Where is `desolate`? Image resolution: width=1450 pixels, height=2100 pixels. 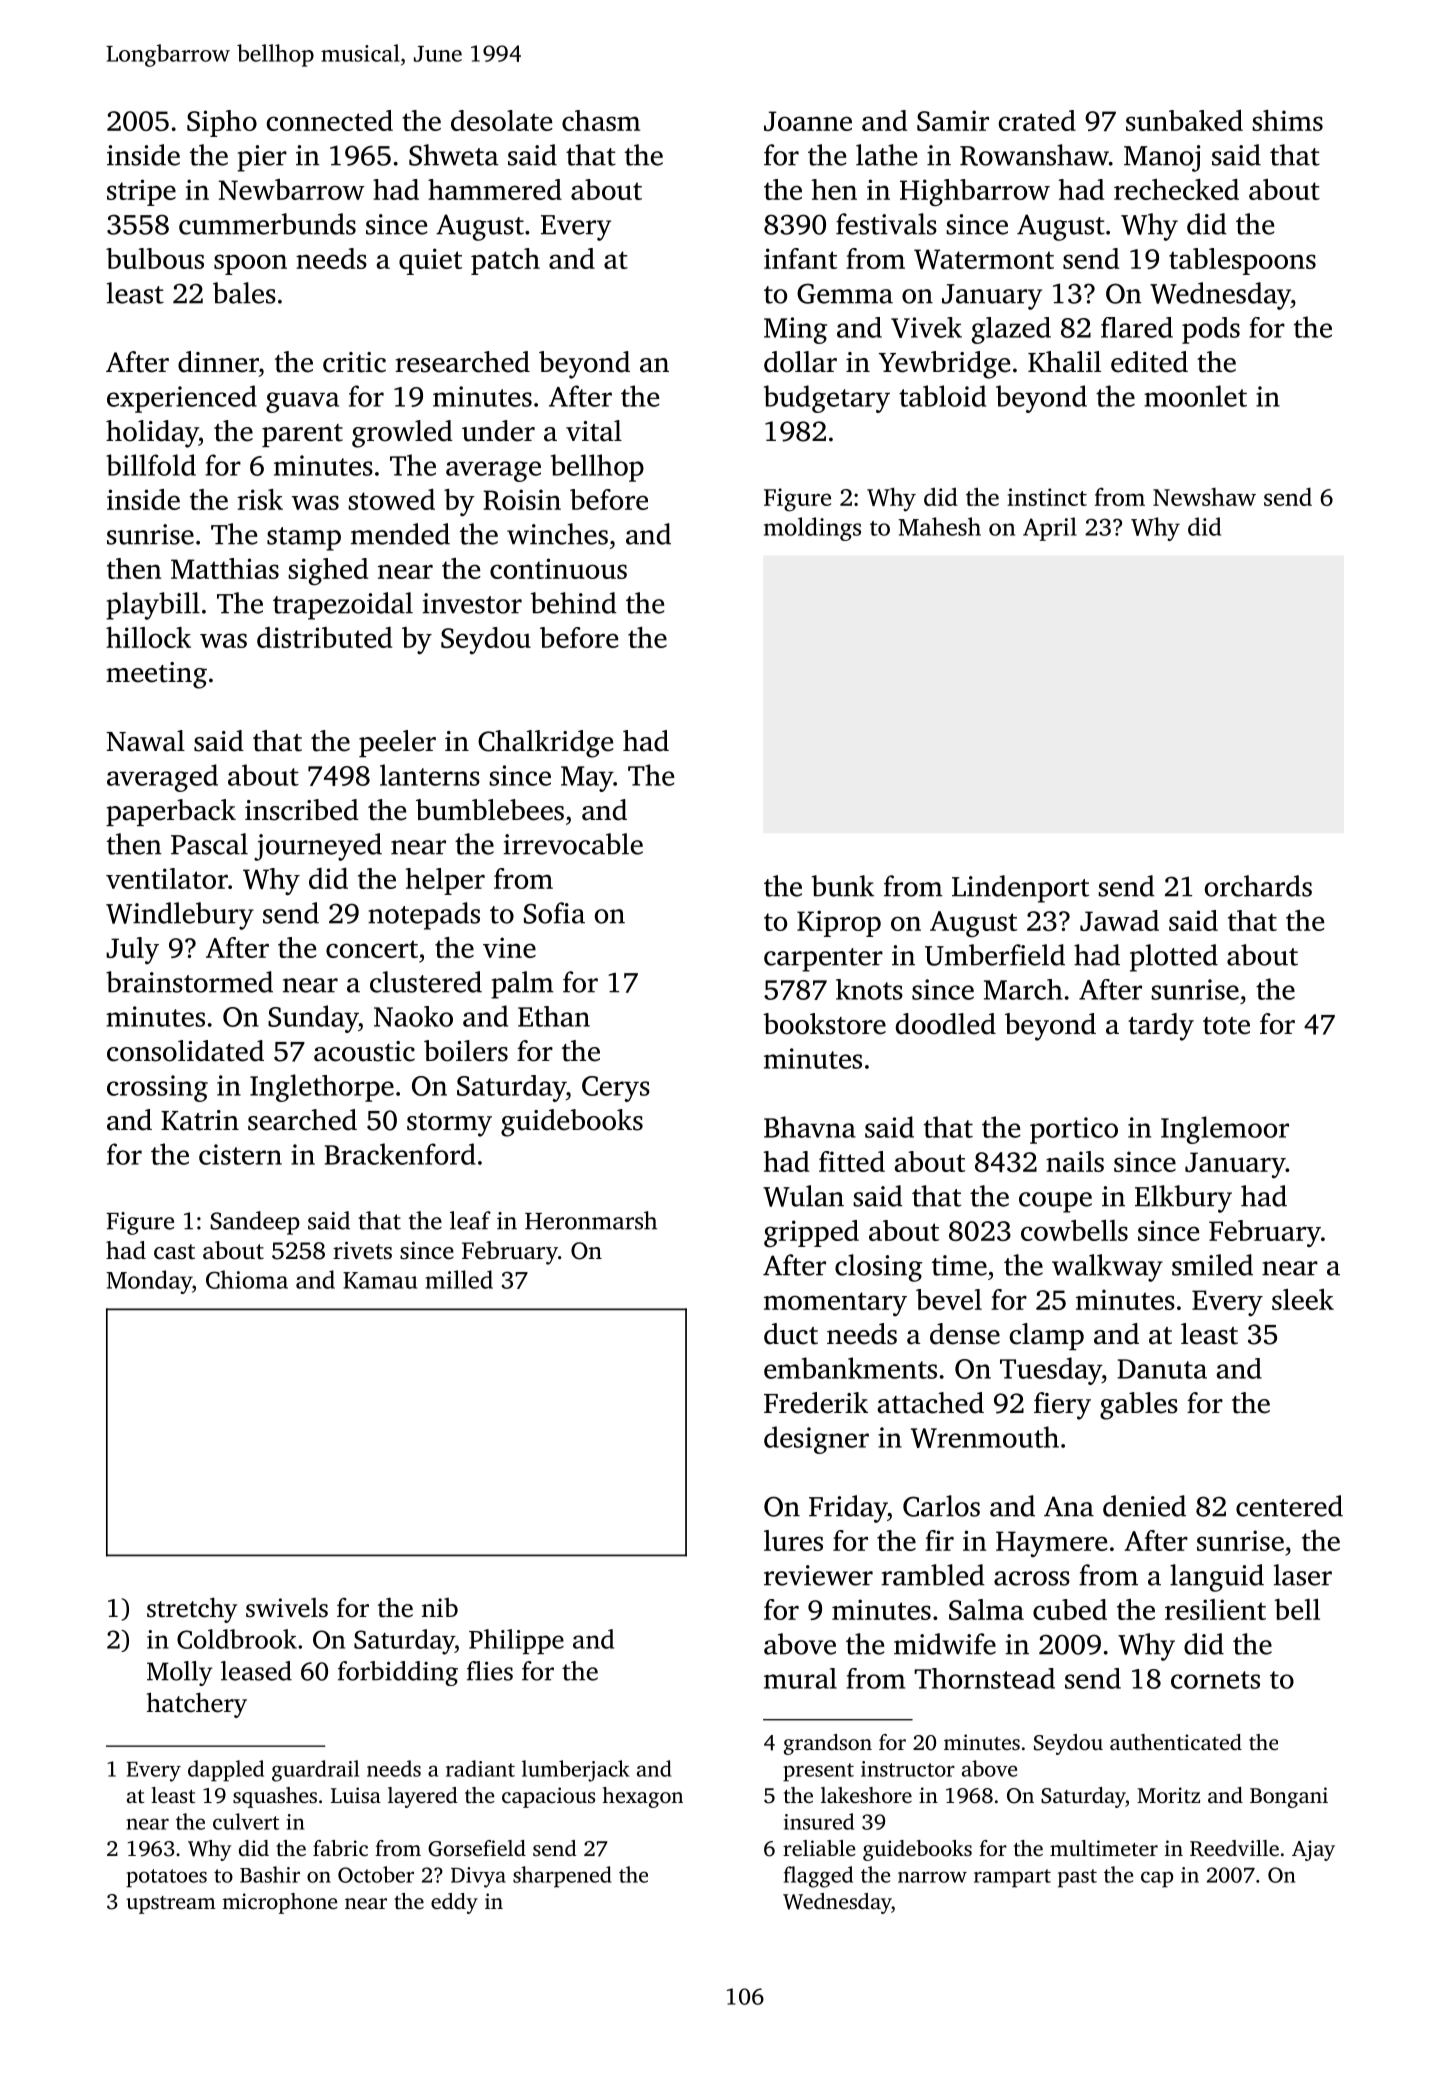 desolate is located at coordinates (501, 120).
